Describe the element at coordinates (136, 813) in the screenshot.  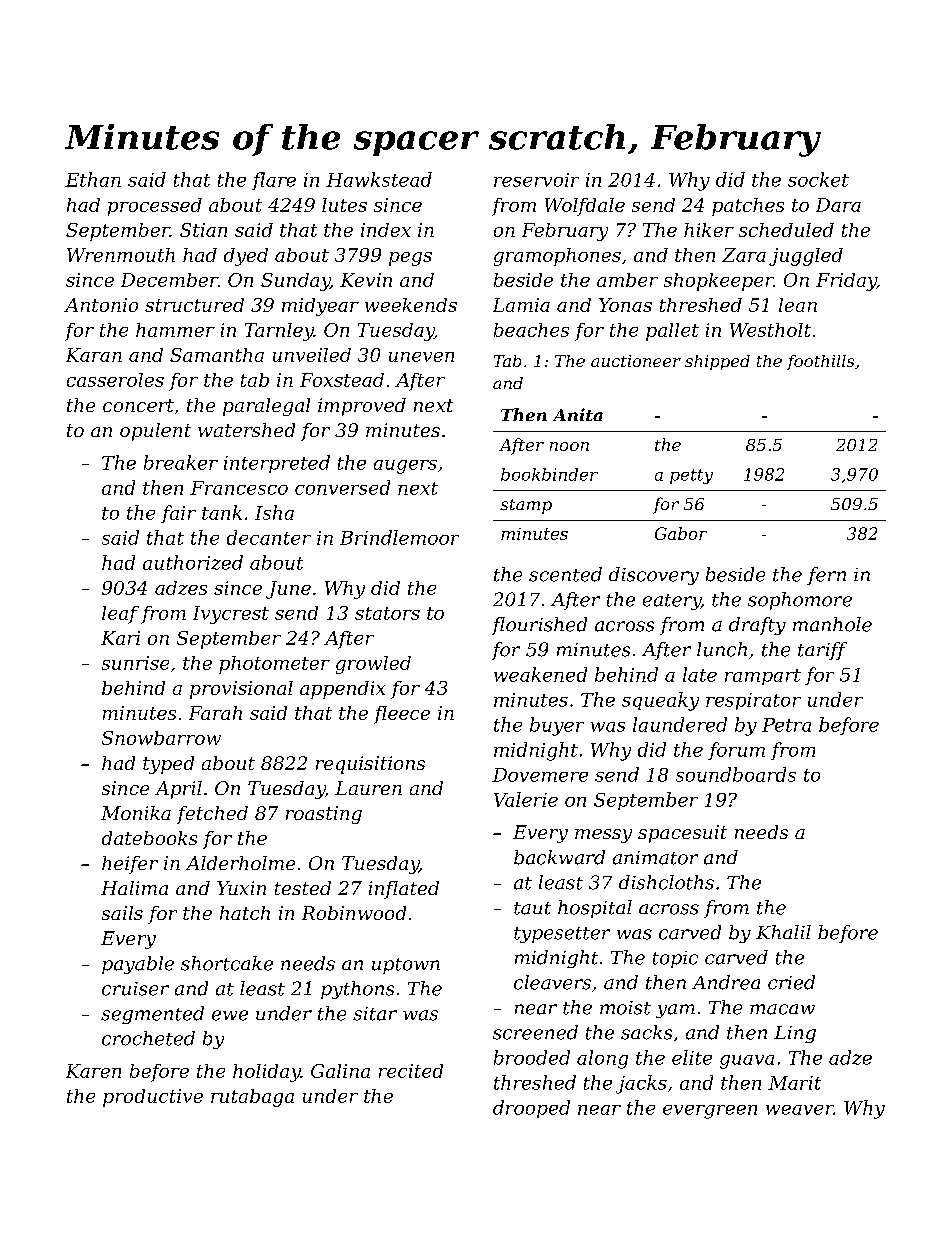
I see `Monika` at that location.
